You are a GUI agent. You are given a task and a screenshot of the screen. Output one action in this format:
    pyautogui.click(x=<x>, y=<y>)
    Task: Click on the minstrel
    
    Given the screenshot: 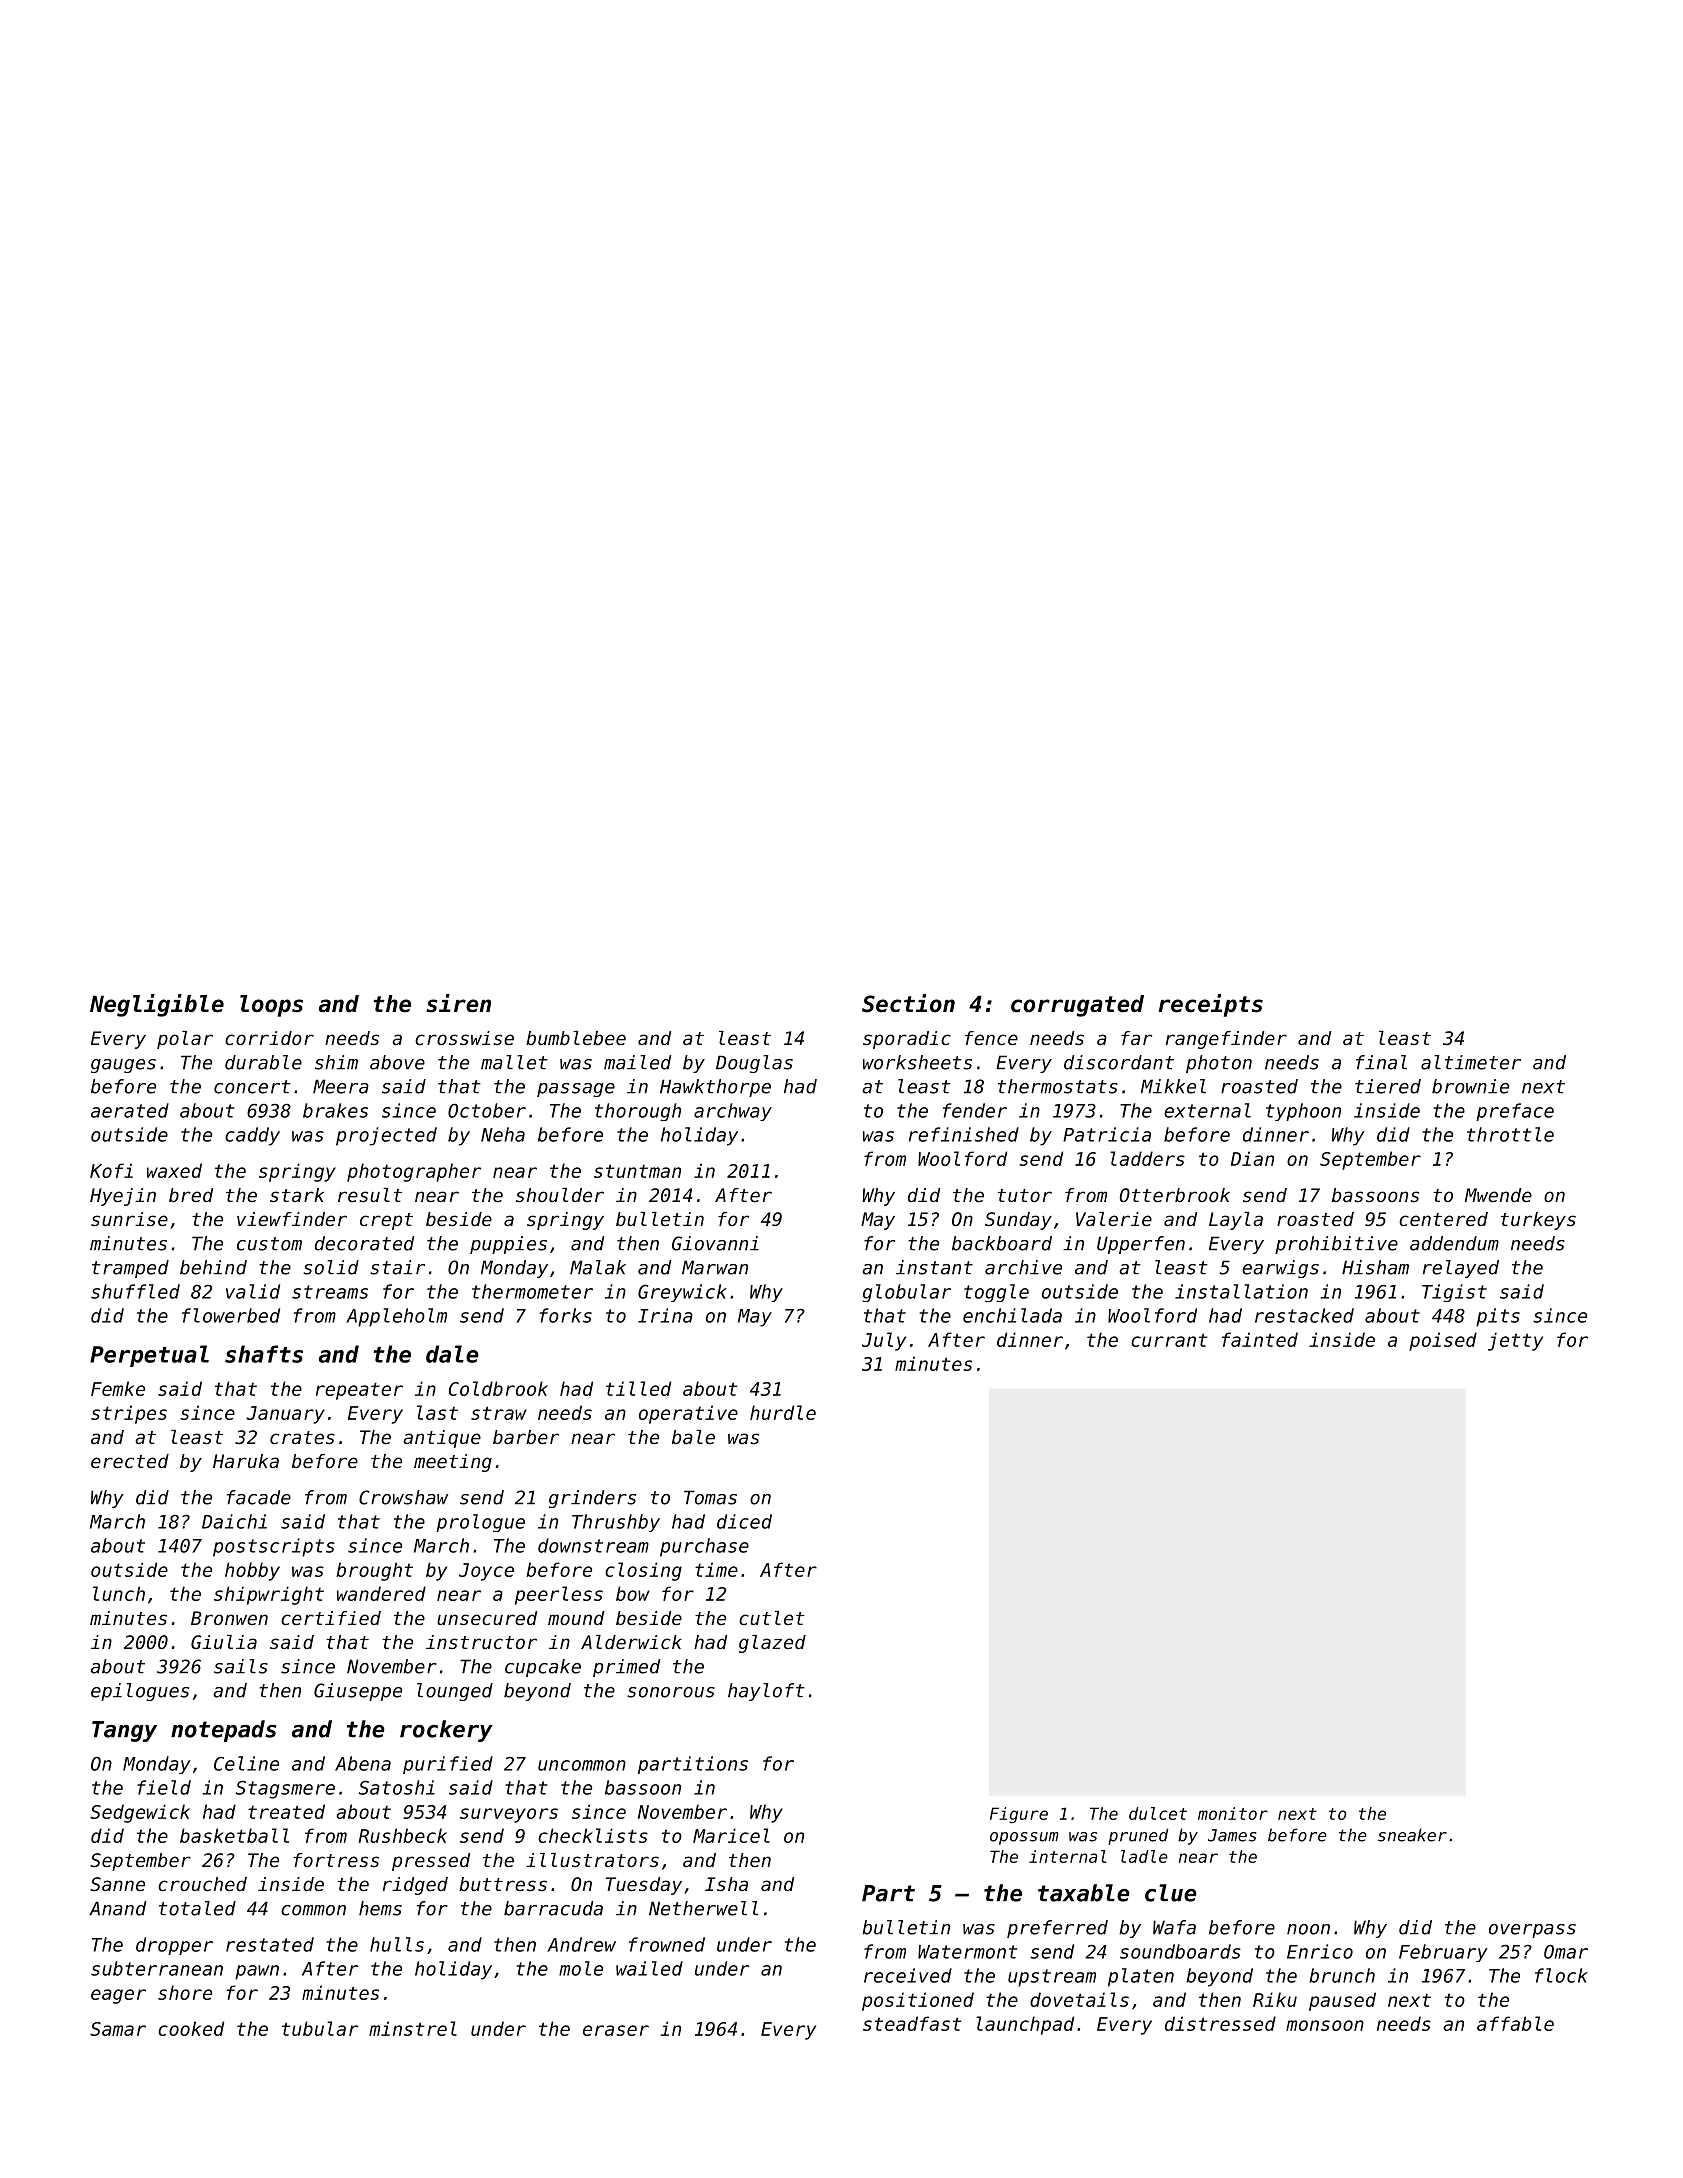 What is the action you would take?
    pyautogui.click(x=413, y=2028)
